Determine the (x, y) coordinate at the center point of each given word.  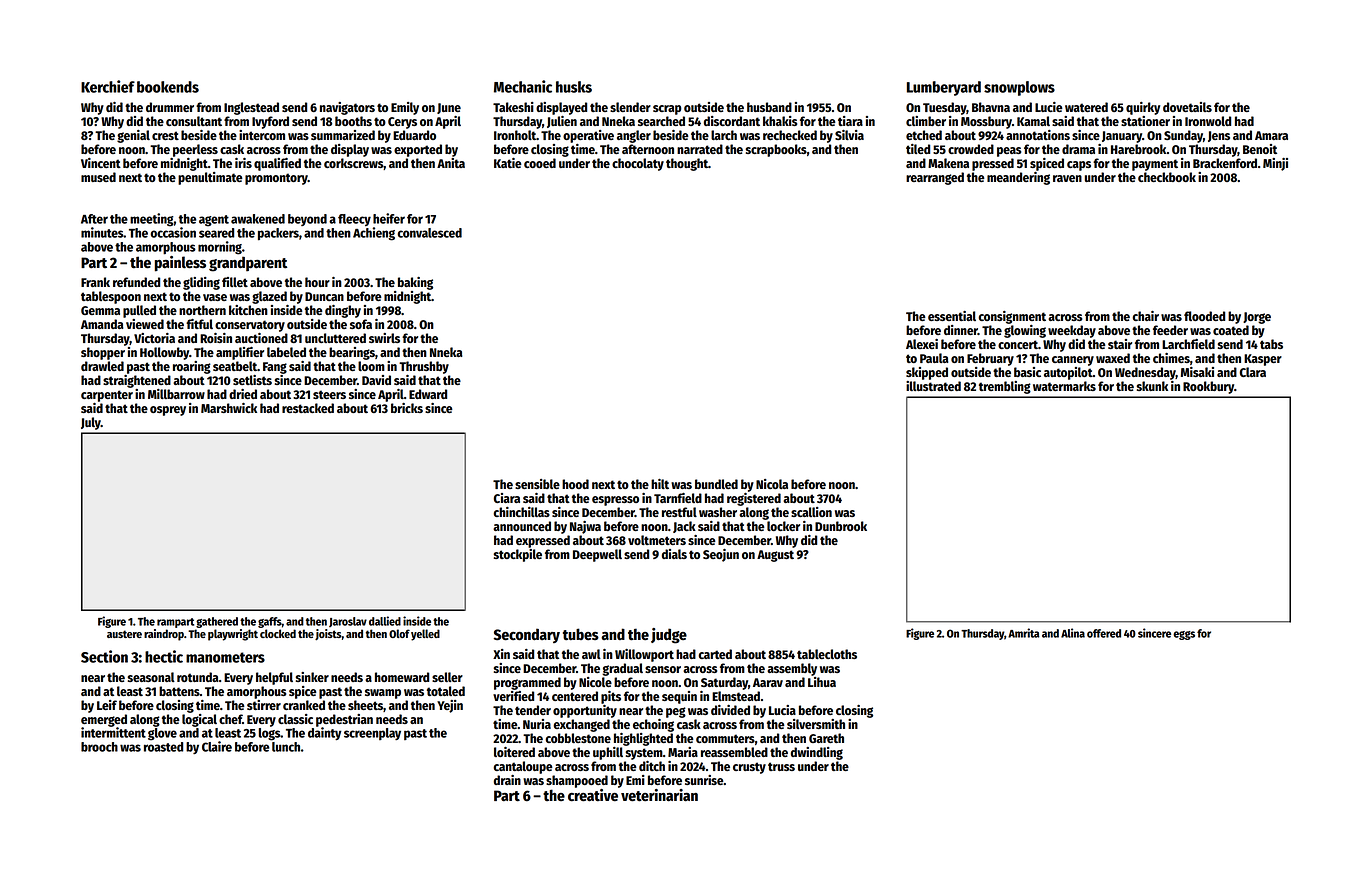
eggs (1184, 635)
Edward (428, 394)
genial (133, 136)
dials (674, 554)
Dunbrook (841, 526)
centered (575, 696)
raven (1067, 178)
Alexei (922, 344)
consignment (1012, 317)
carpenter (107, 396)
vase (215, 297)
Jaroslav (348, 622)
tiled (918, 149)
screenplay (372, 734)
